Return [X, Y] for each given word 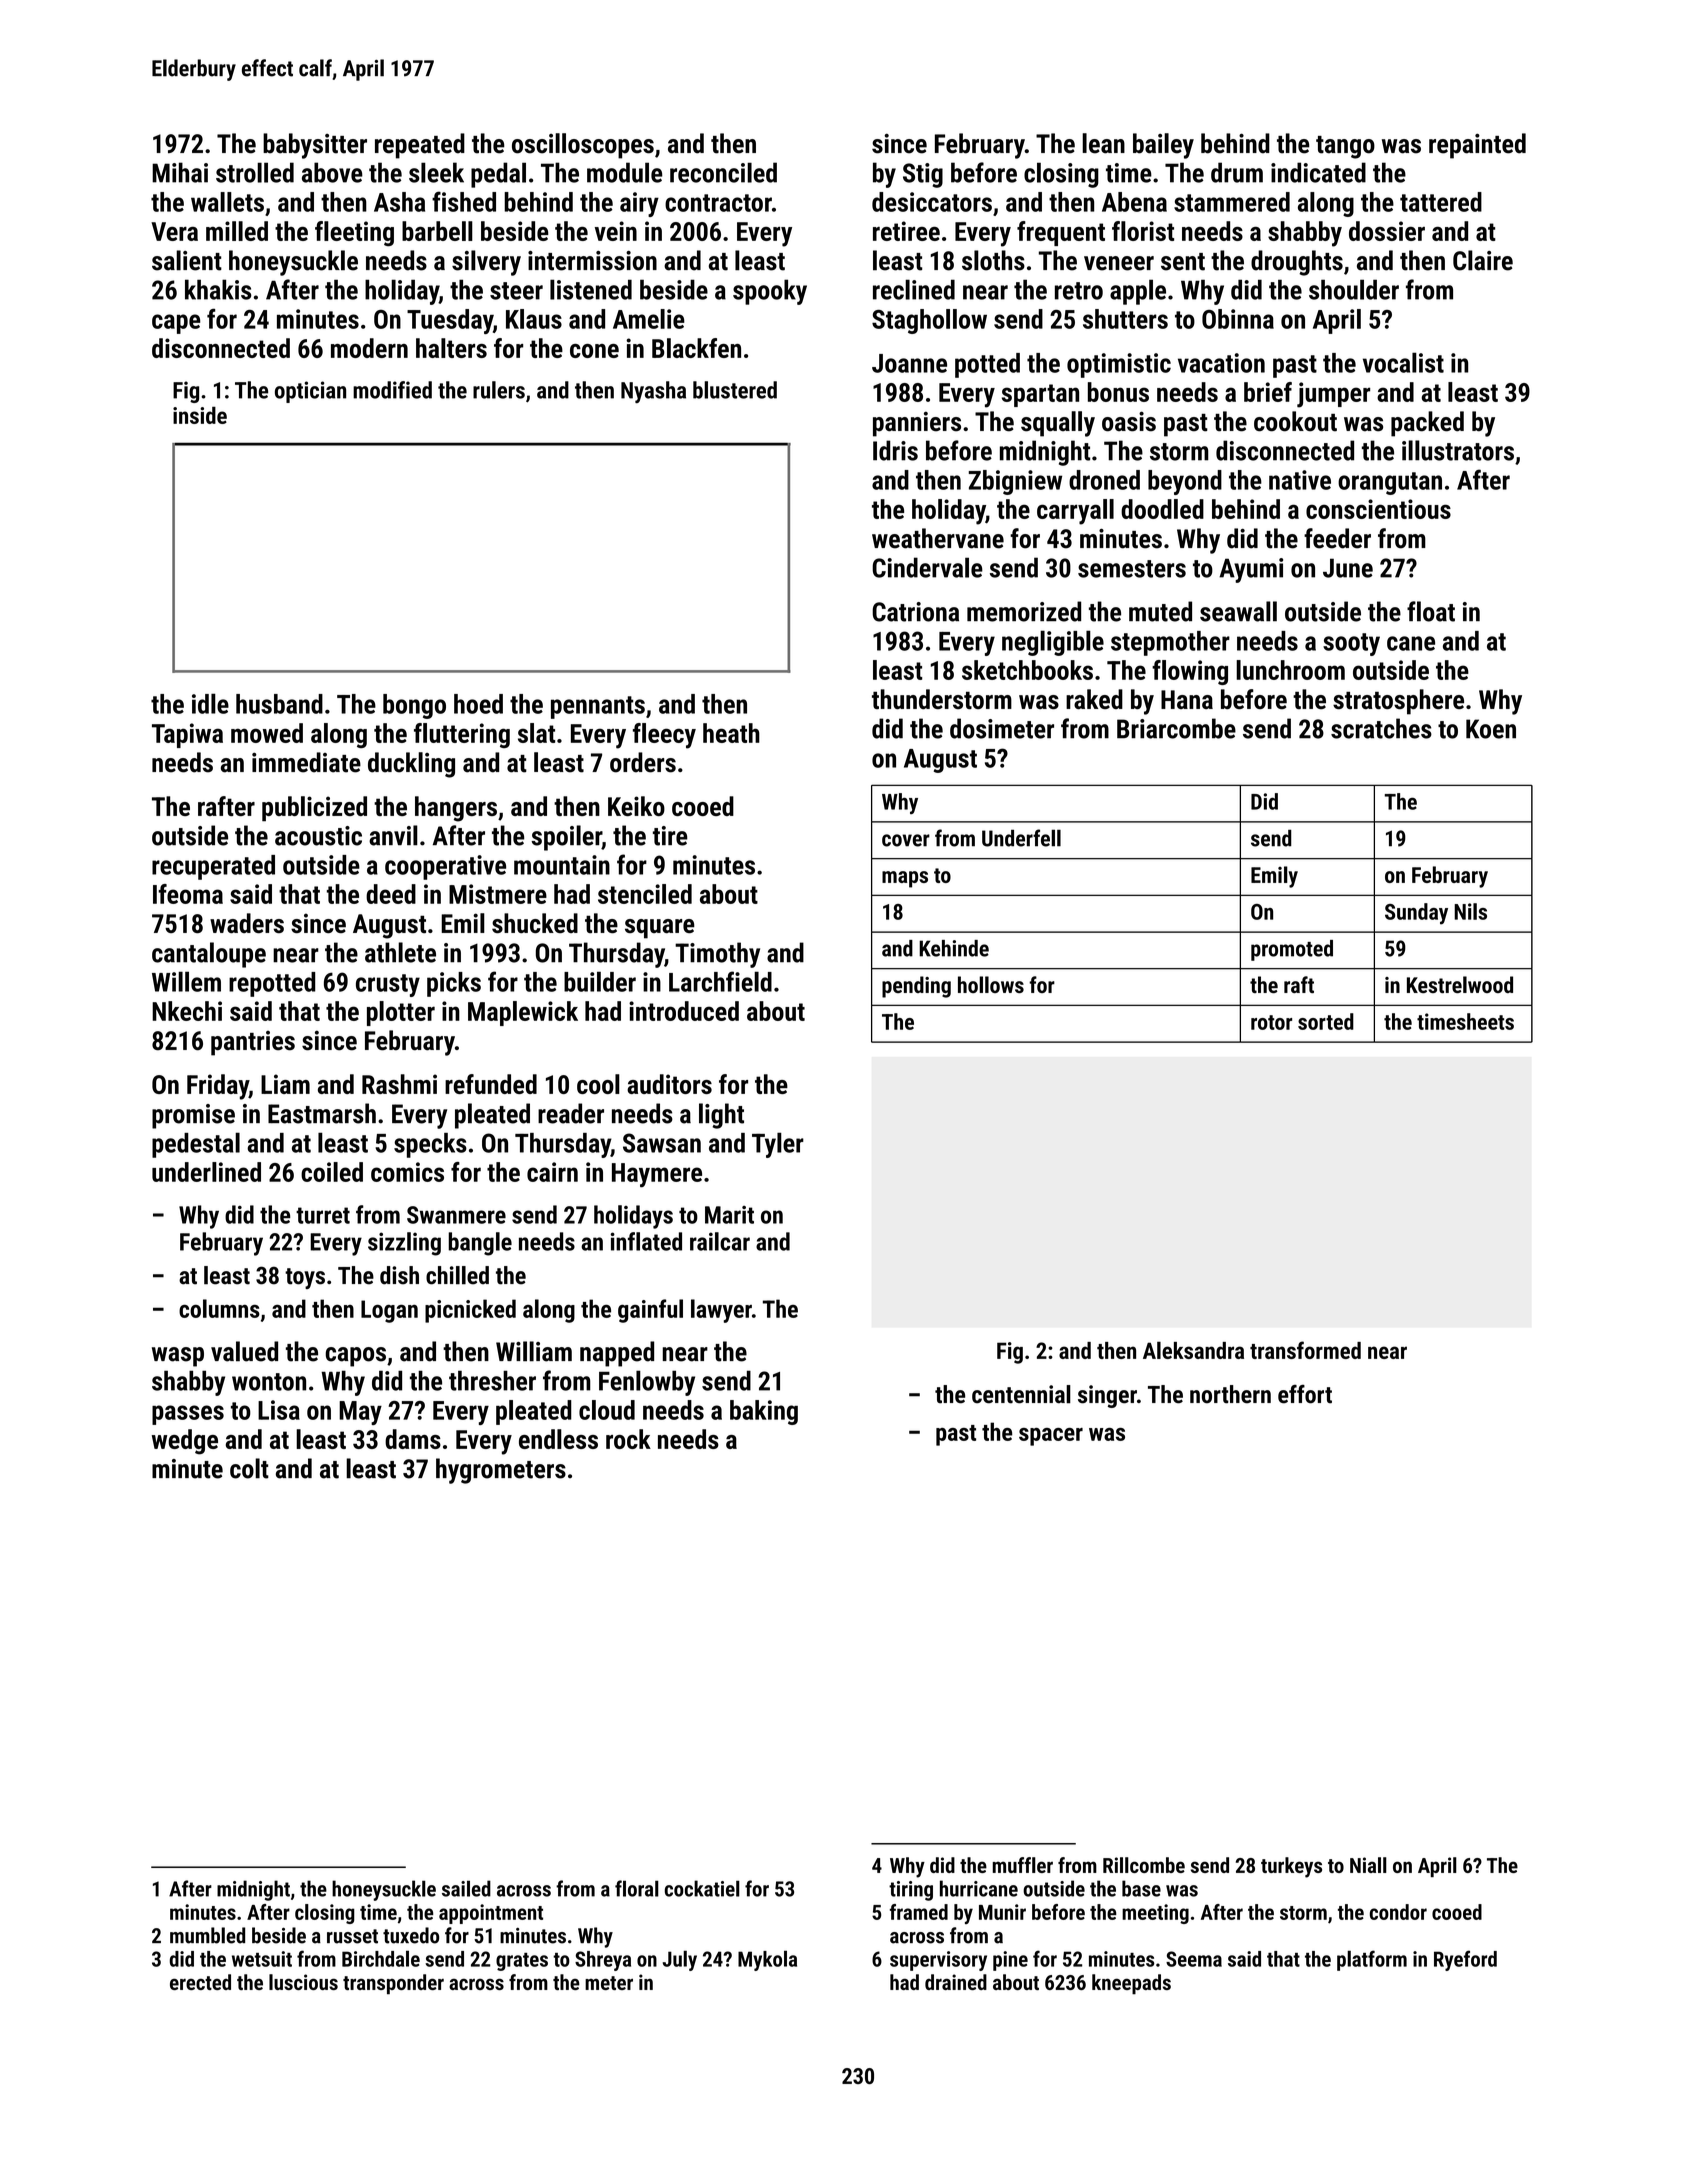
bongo [414, 706]
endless [558, 1439]
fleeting [354, 234]
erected [200, 1982]
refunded [491, 1084]
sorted [1326, 1021]
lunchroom [1290, 670]
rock [628, 1439]
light [721, 1116]
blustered [735, 390]
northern [1230, 1394]
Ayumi [1251, 570]
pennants [598, 707]
